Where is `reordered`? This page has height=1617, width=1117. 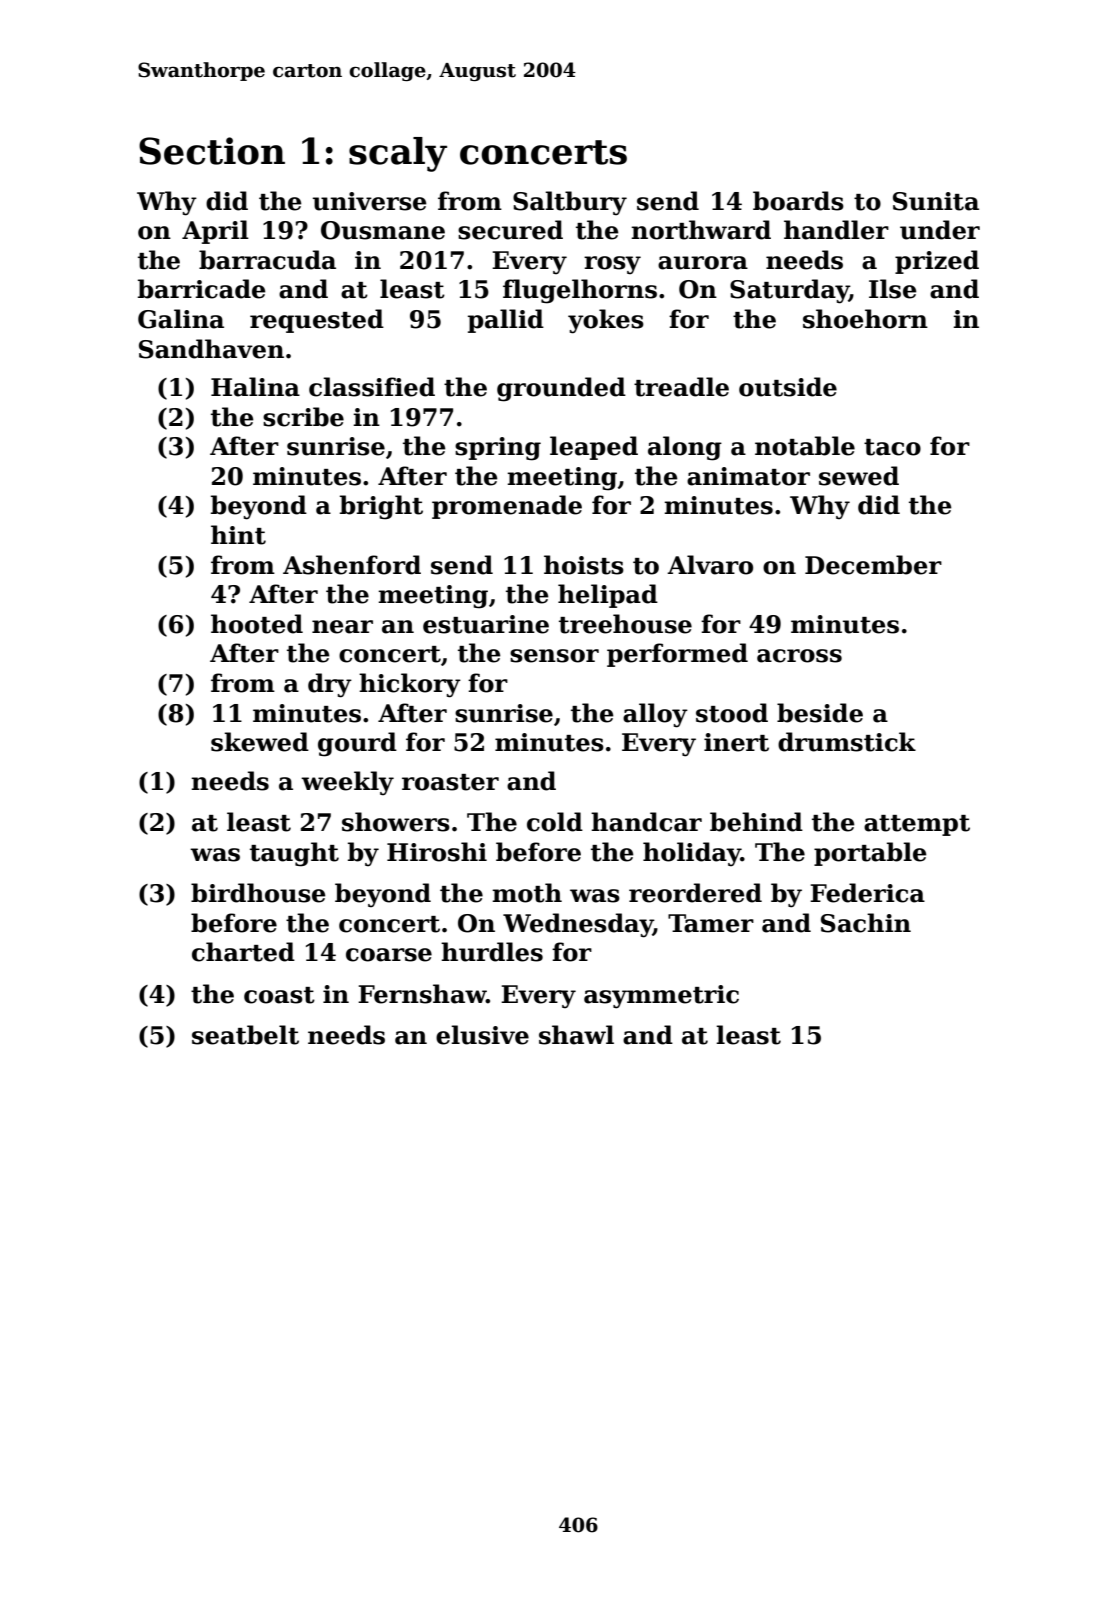 reordered is located at coordinates (695, 893).
